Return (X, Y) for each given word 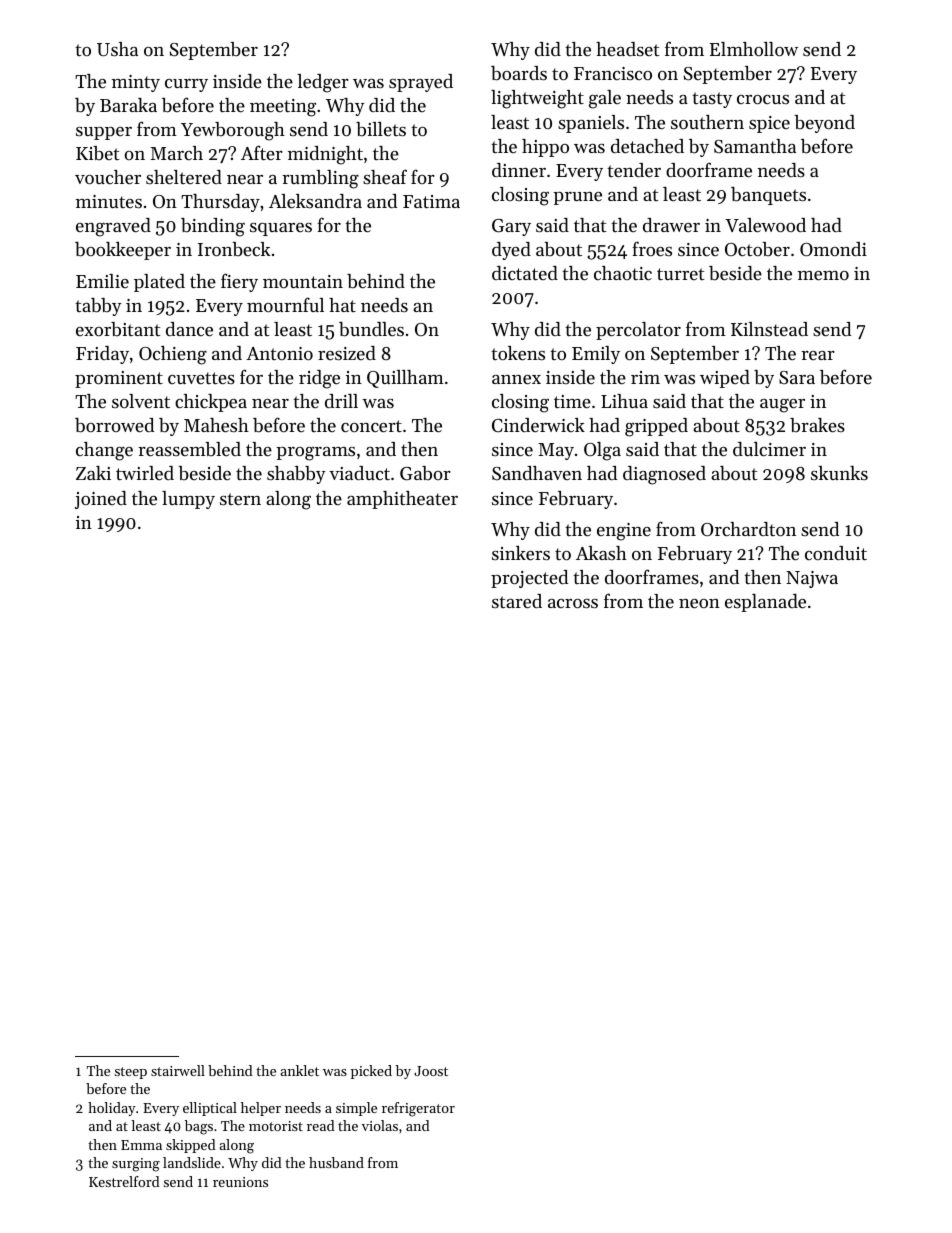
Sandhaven (537, 473)
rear (818, 355)
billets (381, 129)
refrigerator (418, 1109)
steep (131, 1073)
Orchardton (748, 529)
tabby (98, 307)
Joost (431, 1071)
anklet (299, 1070)
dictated (525, 273)
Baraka (128, 105)
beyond (824, 124)
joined (101, 500)
